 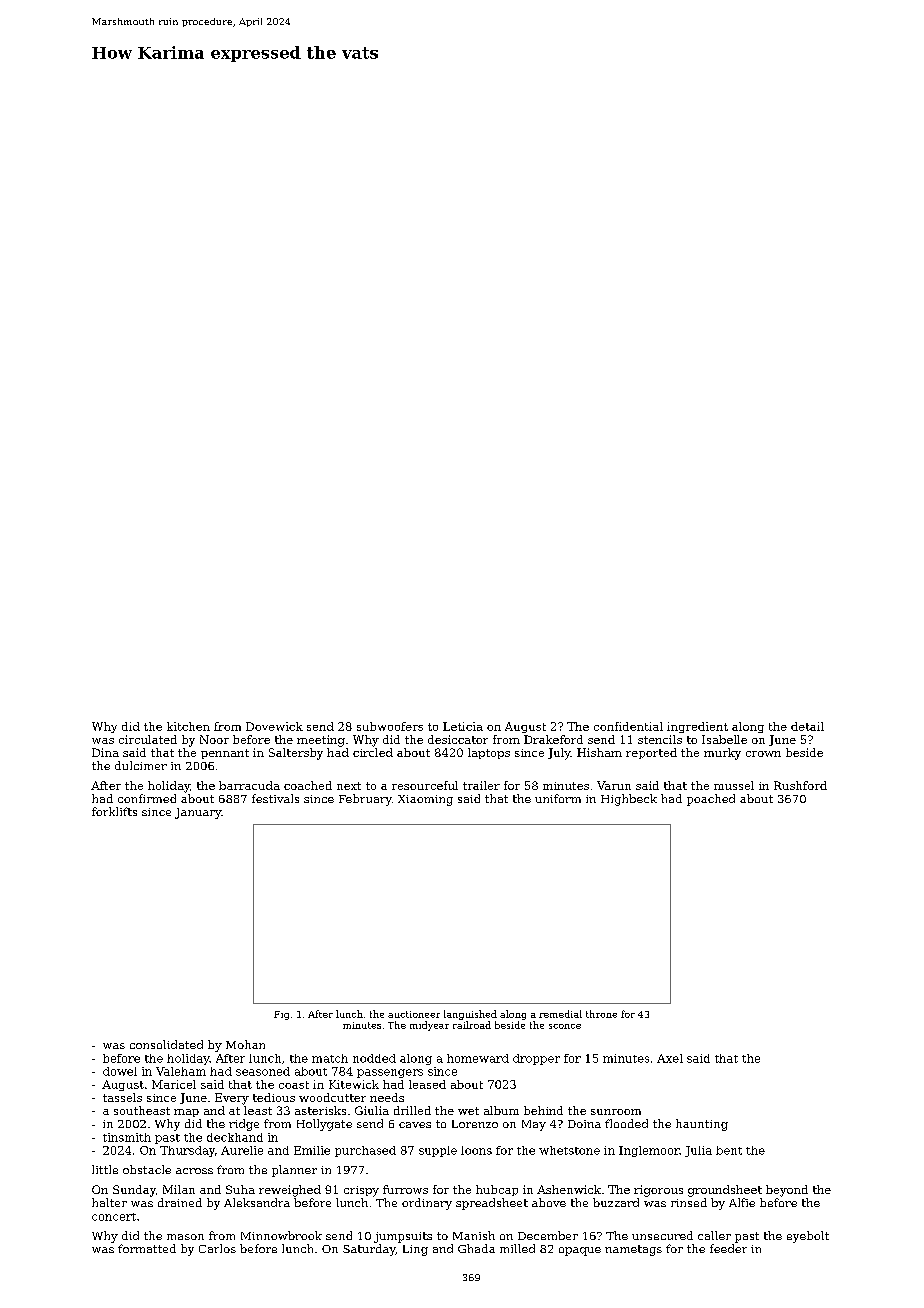 I want to click on Fig, so click(x=281, y=1015).
